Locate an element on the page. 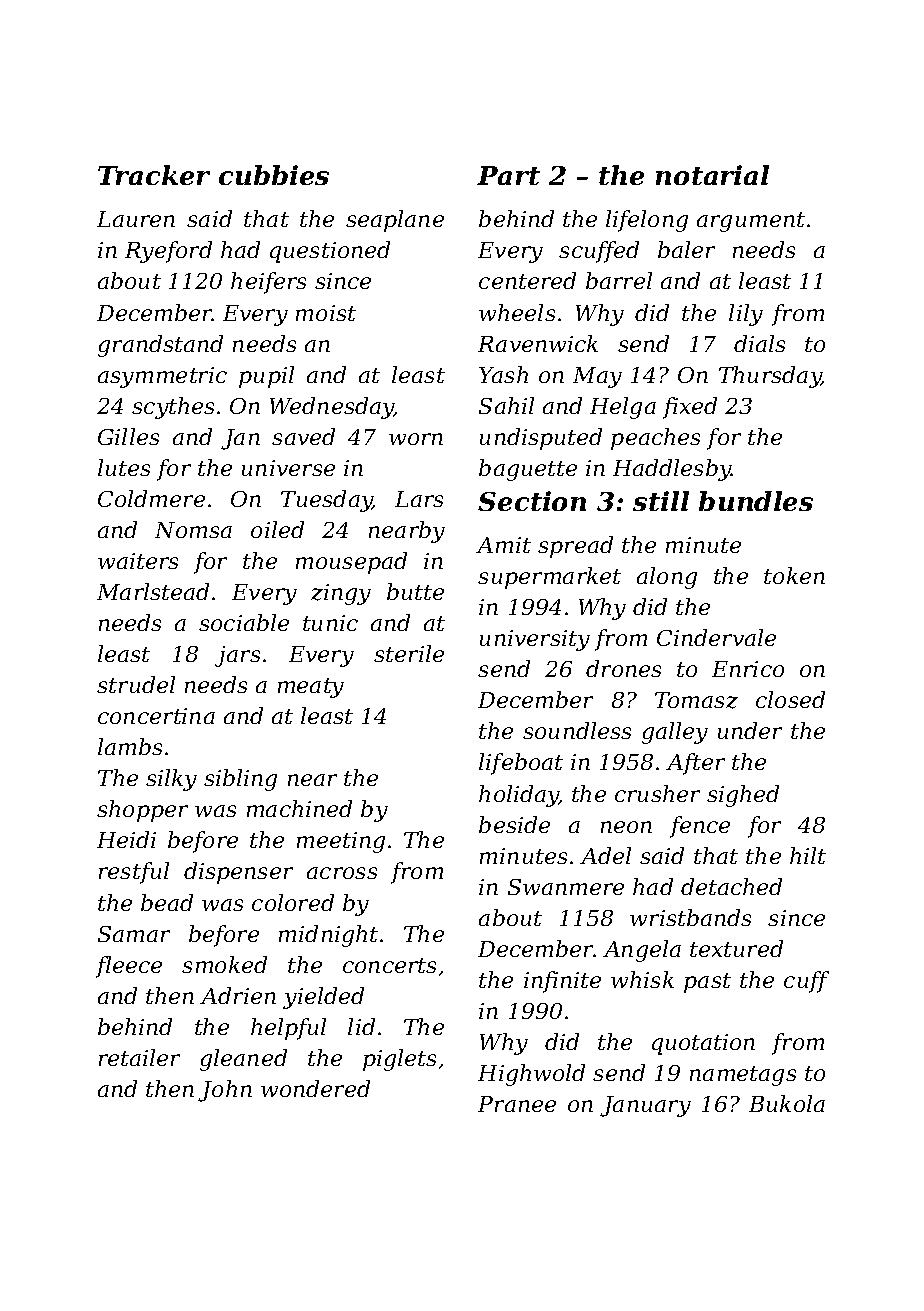 Image resolution: width=924 pixels, height=1311 pixels. token is located at coordinates (794, 575).
